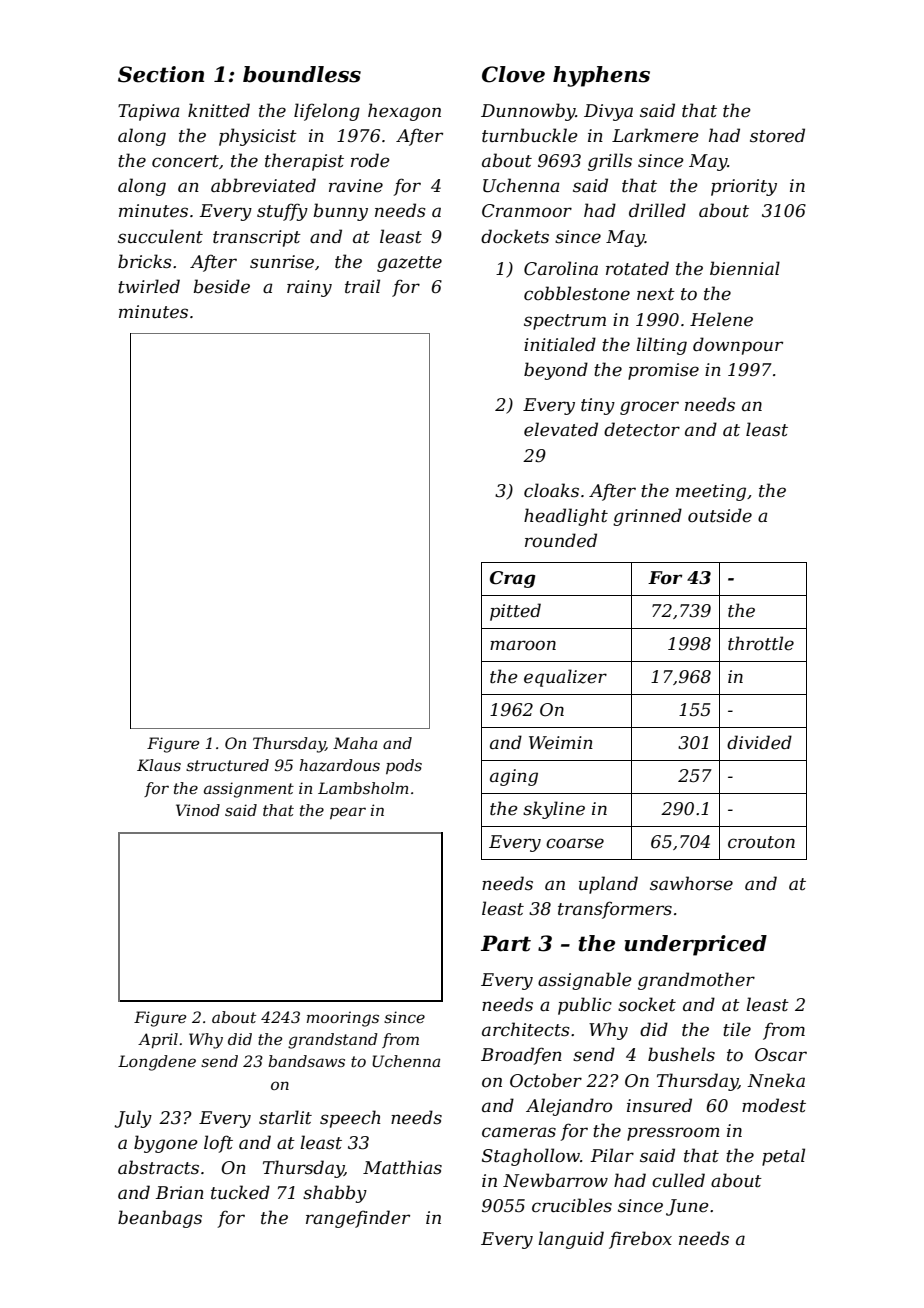 The width and height of the screenshot is (924, 1308). What do you see at coordinates (647, 517) in the screenshot?
I see `grinned` at bounding box center [647, 517].
